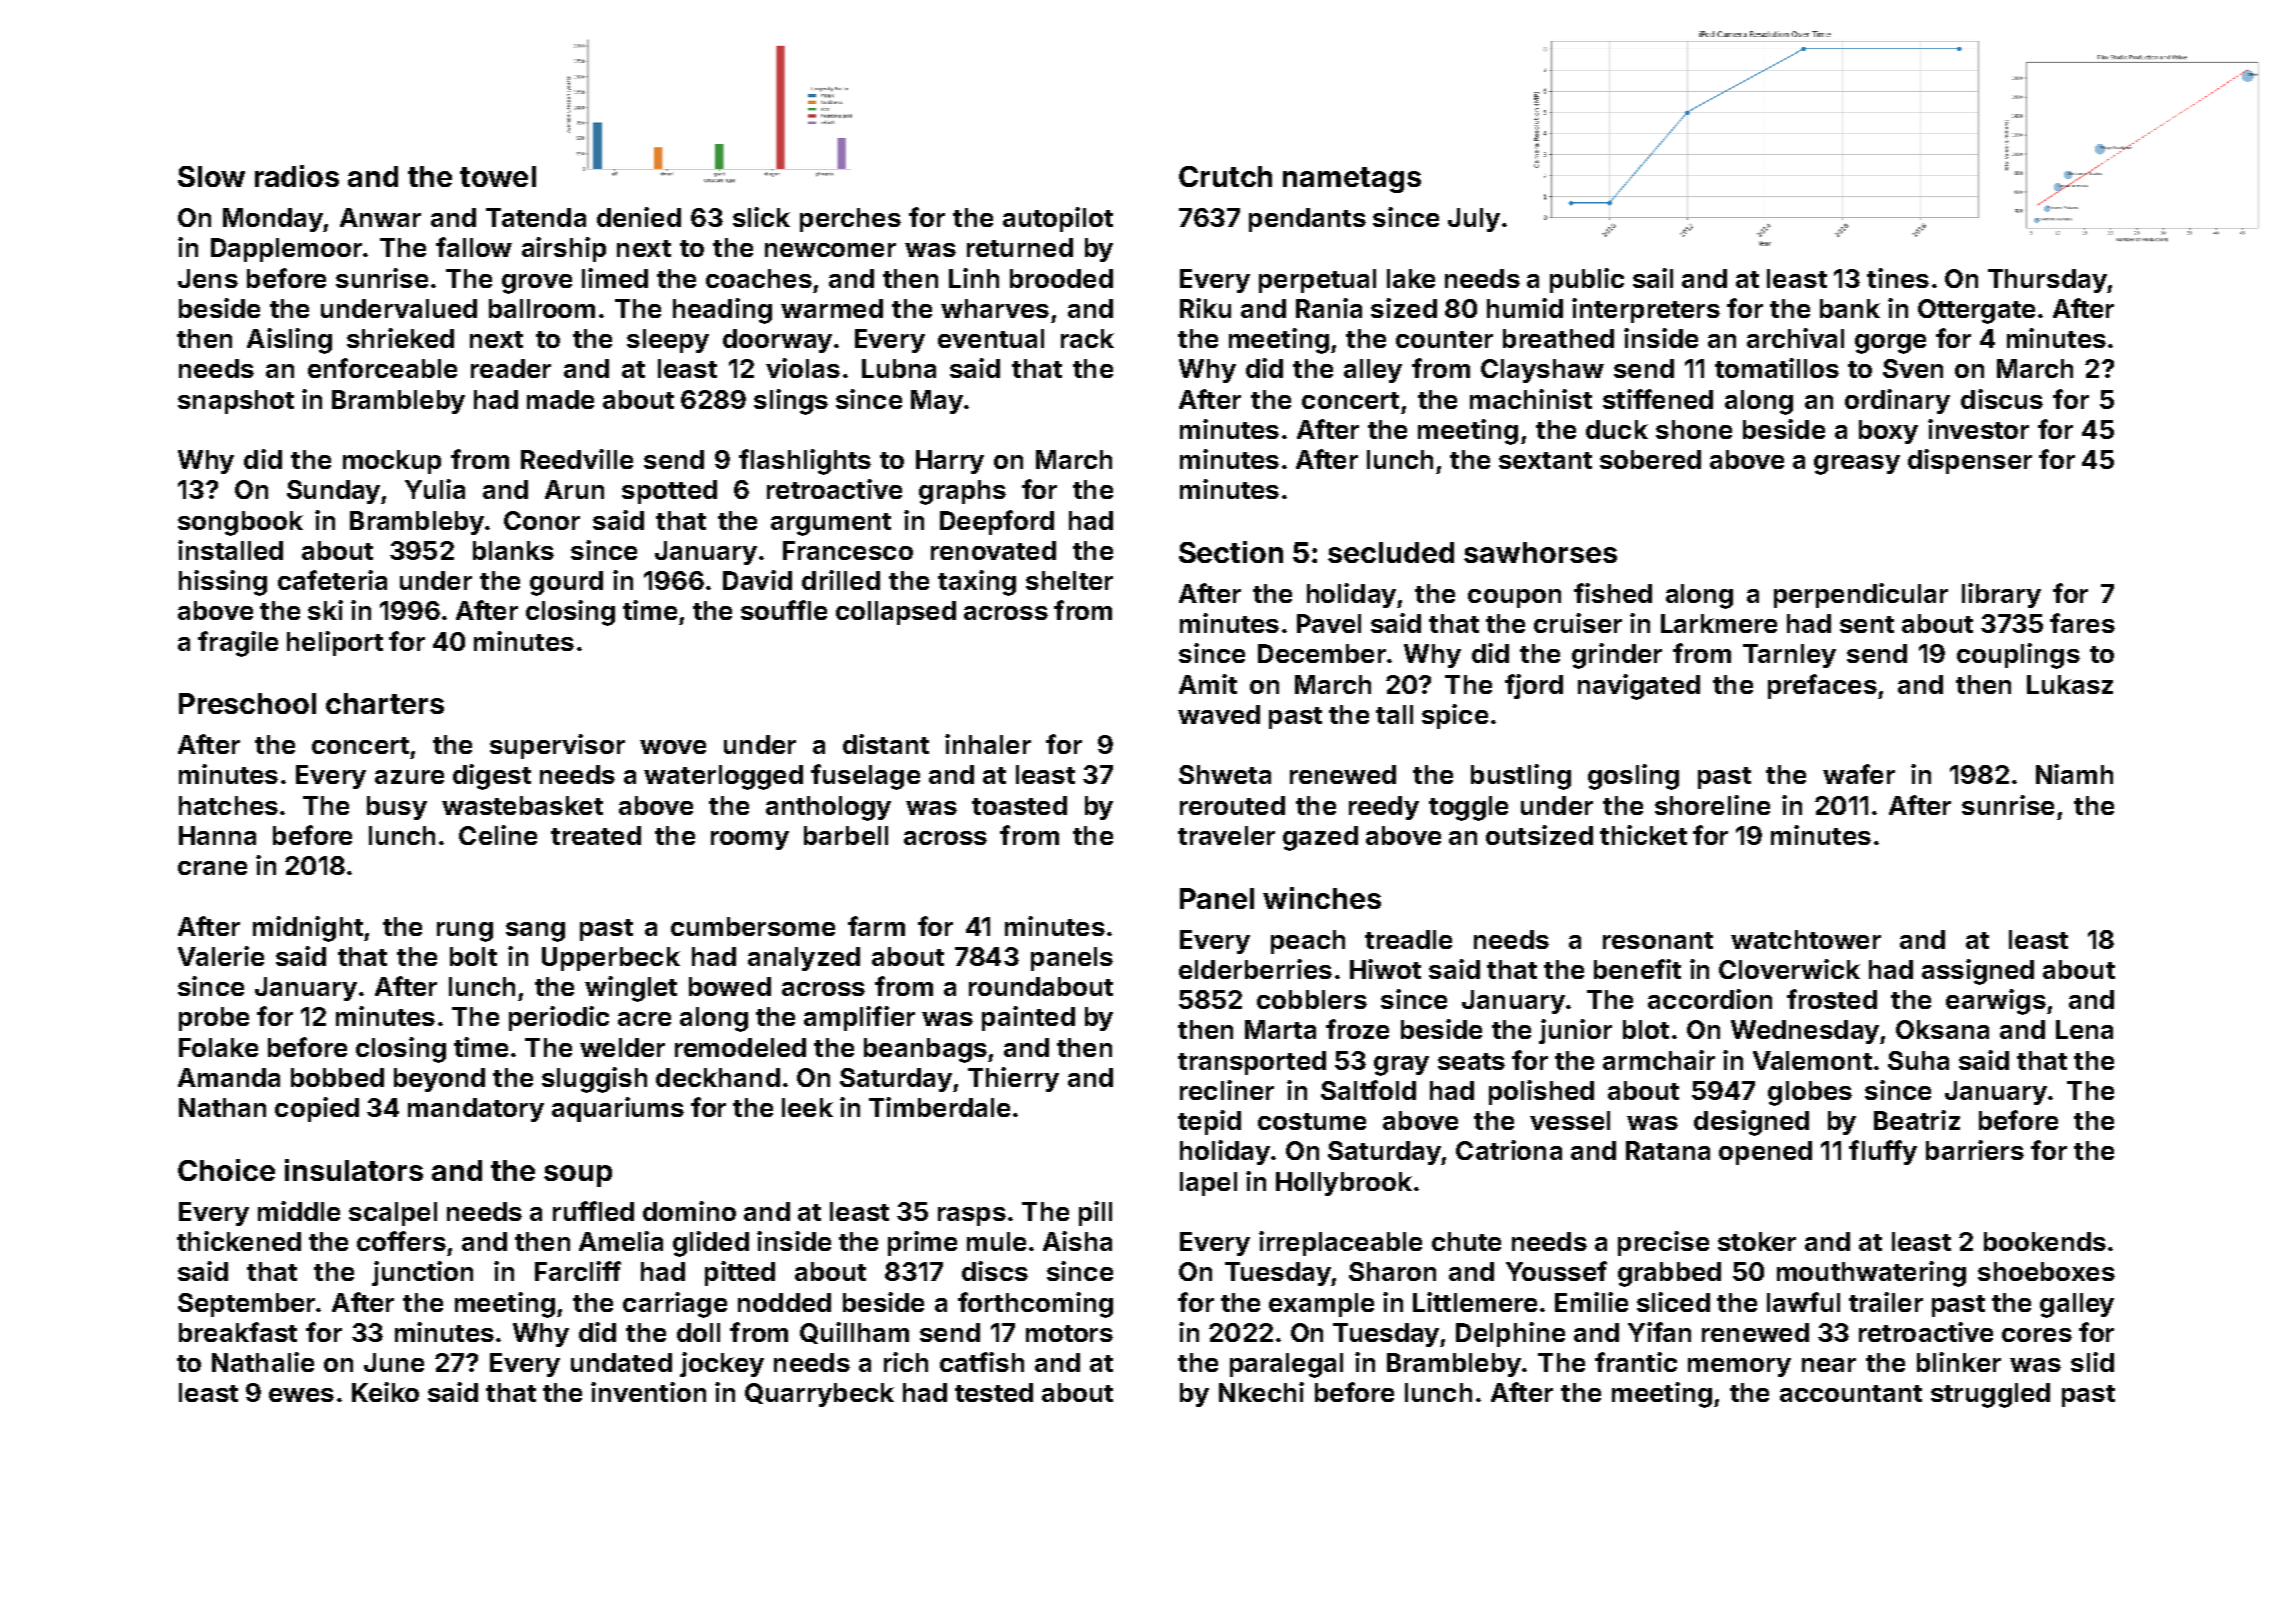 This screenshot has width=2292, height=1620. Describe the element at coordinates (238, 1332) in the screenshot. I see `breakfast` at that location.
